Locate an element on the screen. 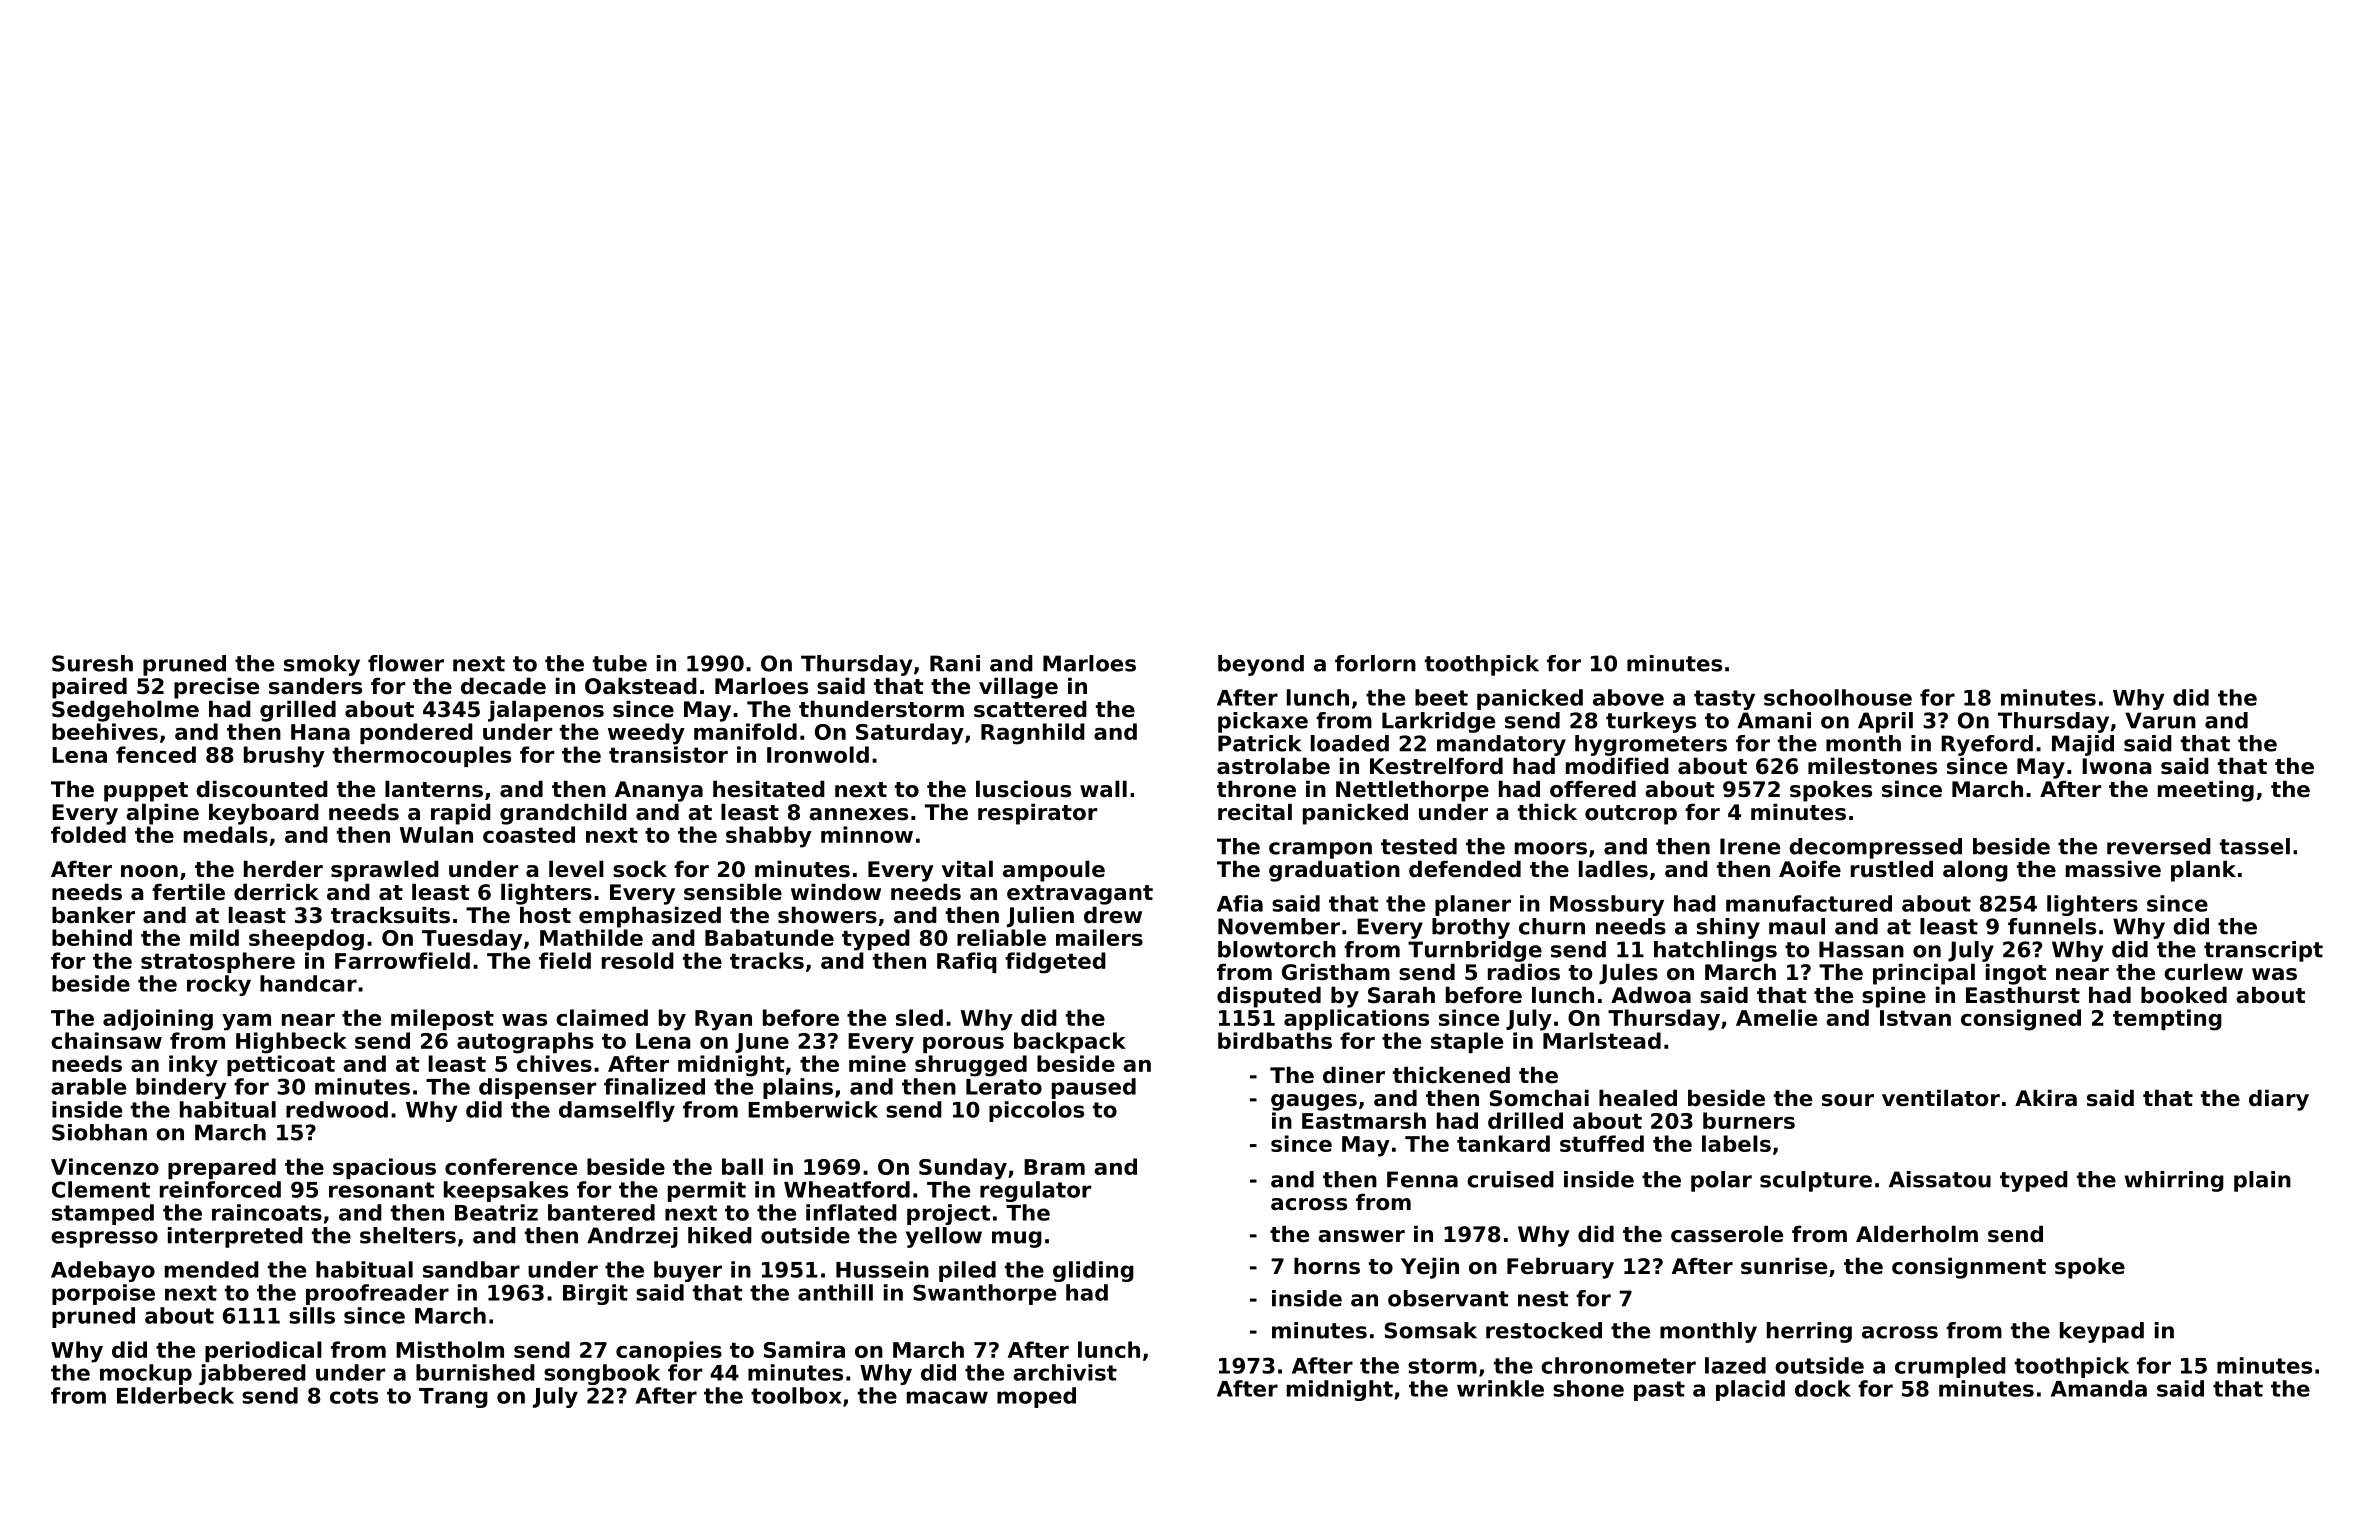 The height and width of the screenshot is (1540, 2380). petticoat is located at coordinates (281, 1065).
